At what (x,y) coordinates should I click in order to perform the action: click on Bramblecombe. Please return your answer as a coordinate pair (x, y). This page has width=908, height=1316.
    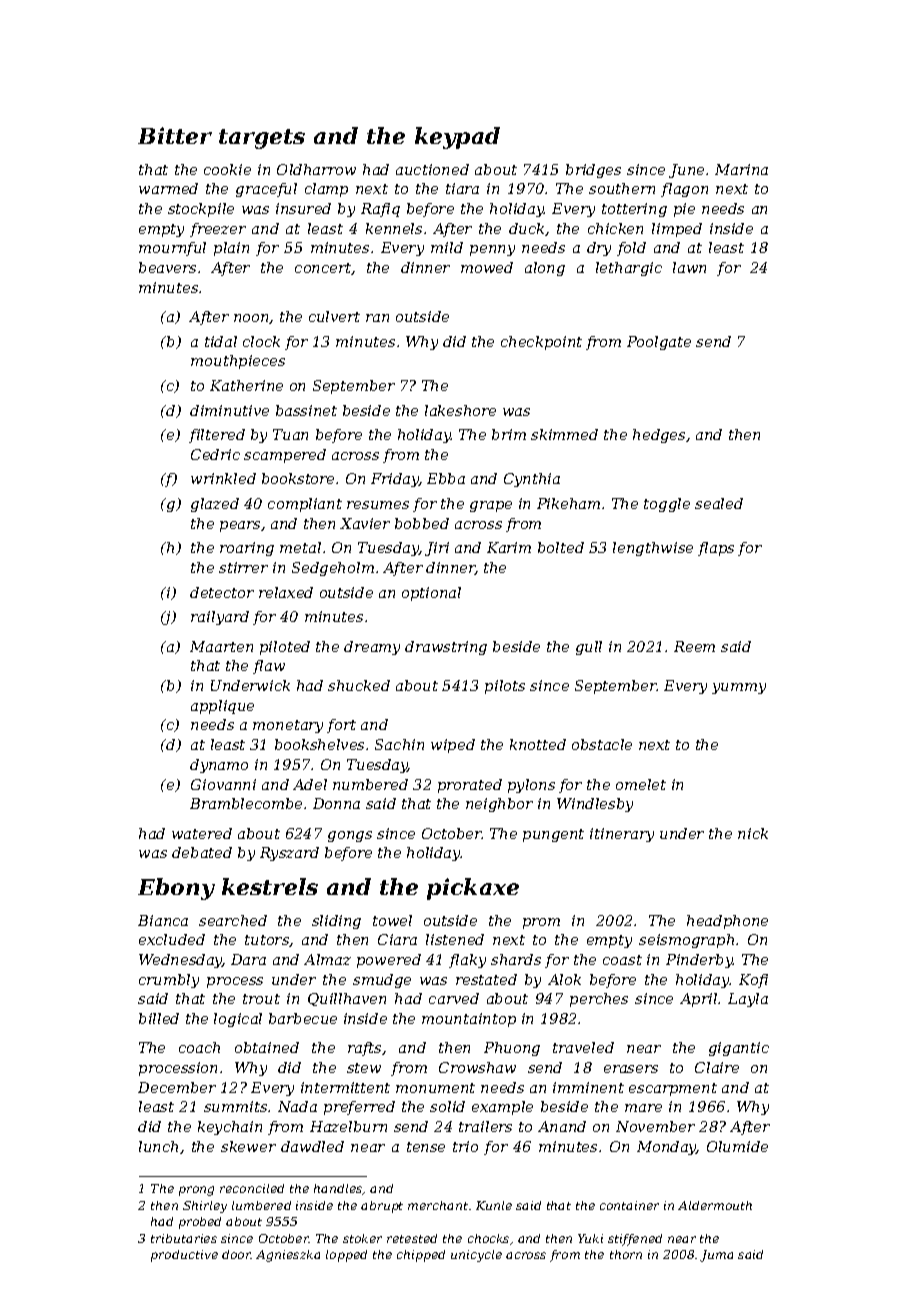
    Looking at the image, I should click on (246, 803).
